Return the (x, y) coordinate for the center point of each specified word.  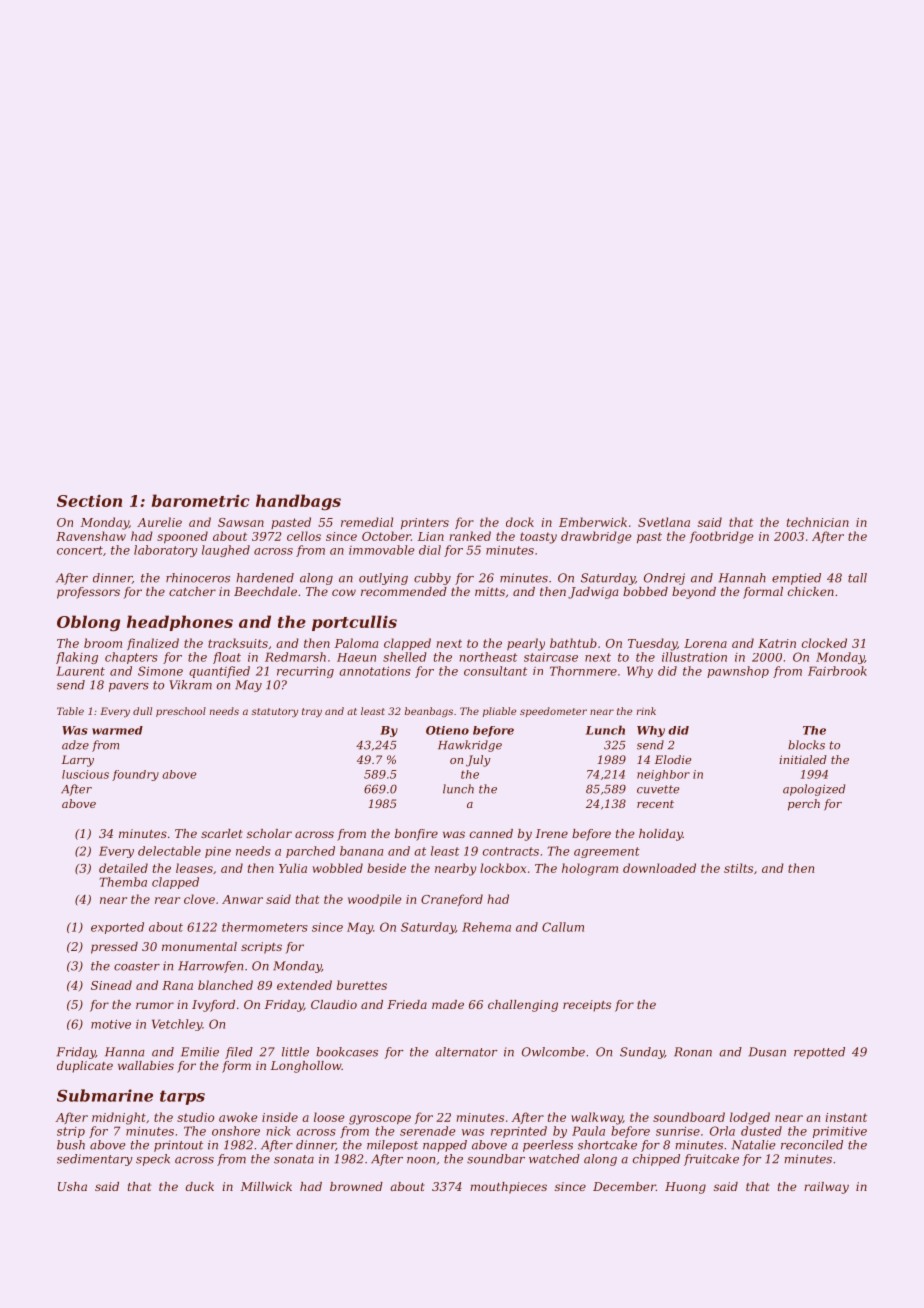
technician (818, 522)
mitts (490, 591)
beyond (694, 593)
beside (386, 868)
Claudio (334, 1004)
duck (200, 1186)
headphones (180, 623)
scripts (261, 948)
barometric (201, 500)
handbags (298, 502)
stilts (738, 868)
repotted (819, 1053)
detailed (123, 868)
